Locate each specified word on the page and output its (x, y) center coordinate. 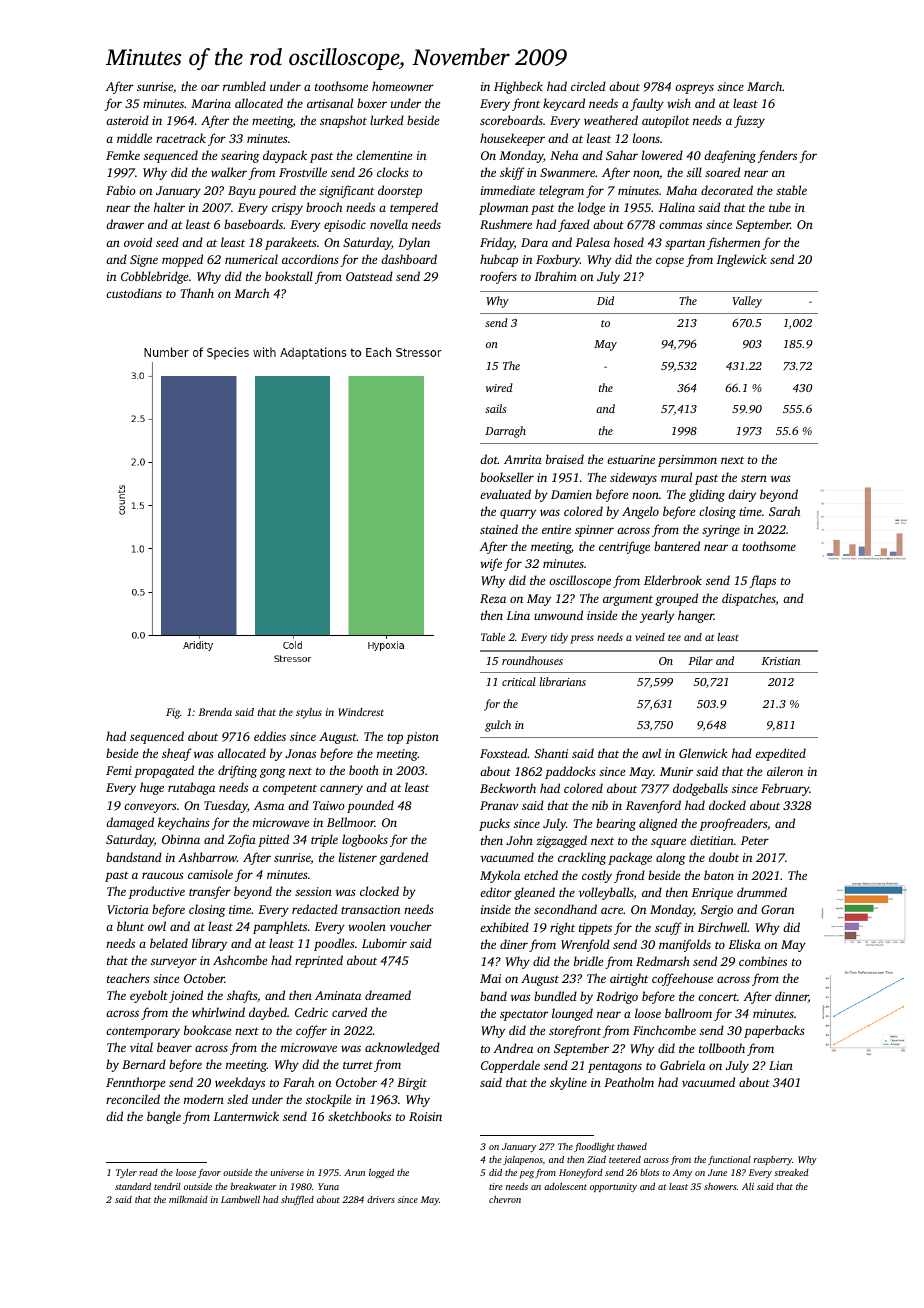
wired (499, 387)
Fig (173, 713)
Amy (682, 1173)
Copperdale (510, 1066)
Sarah (784, 511)
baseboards (253, 224)
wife (491, 564)
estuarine (631, 459)
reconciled (133, 1099)
